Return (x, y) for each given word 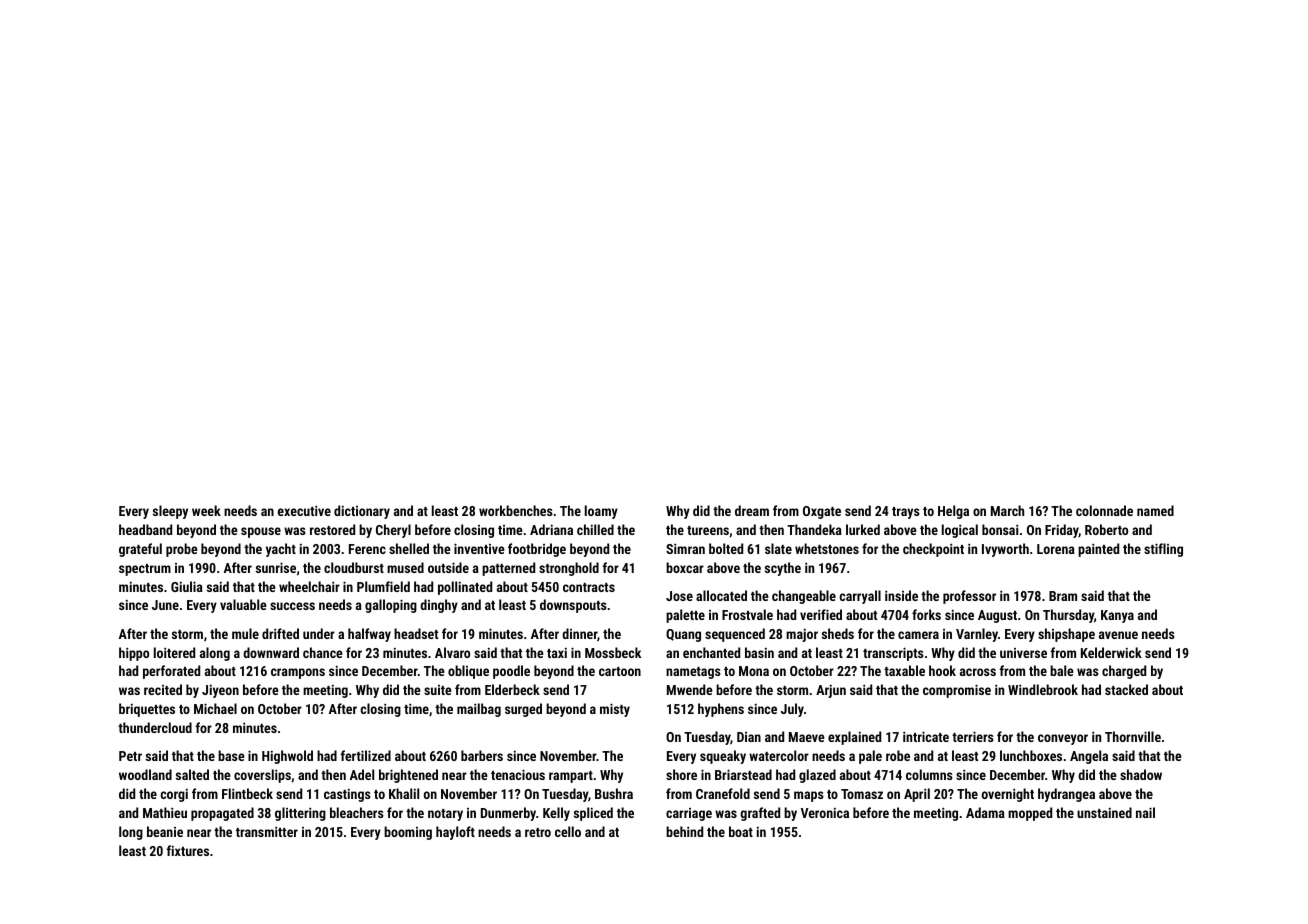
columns (929, 774)
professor (969, 597)
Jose (679, 596)
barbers (482, 755)
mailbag (479, 710)
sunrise (276, 567)
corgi (174, 795)
